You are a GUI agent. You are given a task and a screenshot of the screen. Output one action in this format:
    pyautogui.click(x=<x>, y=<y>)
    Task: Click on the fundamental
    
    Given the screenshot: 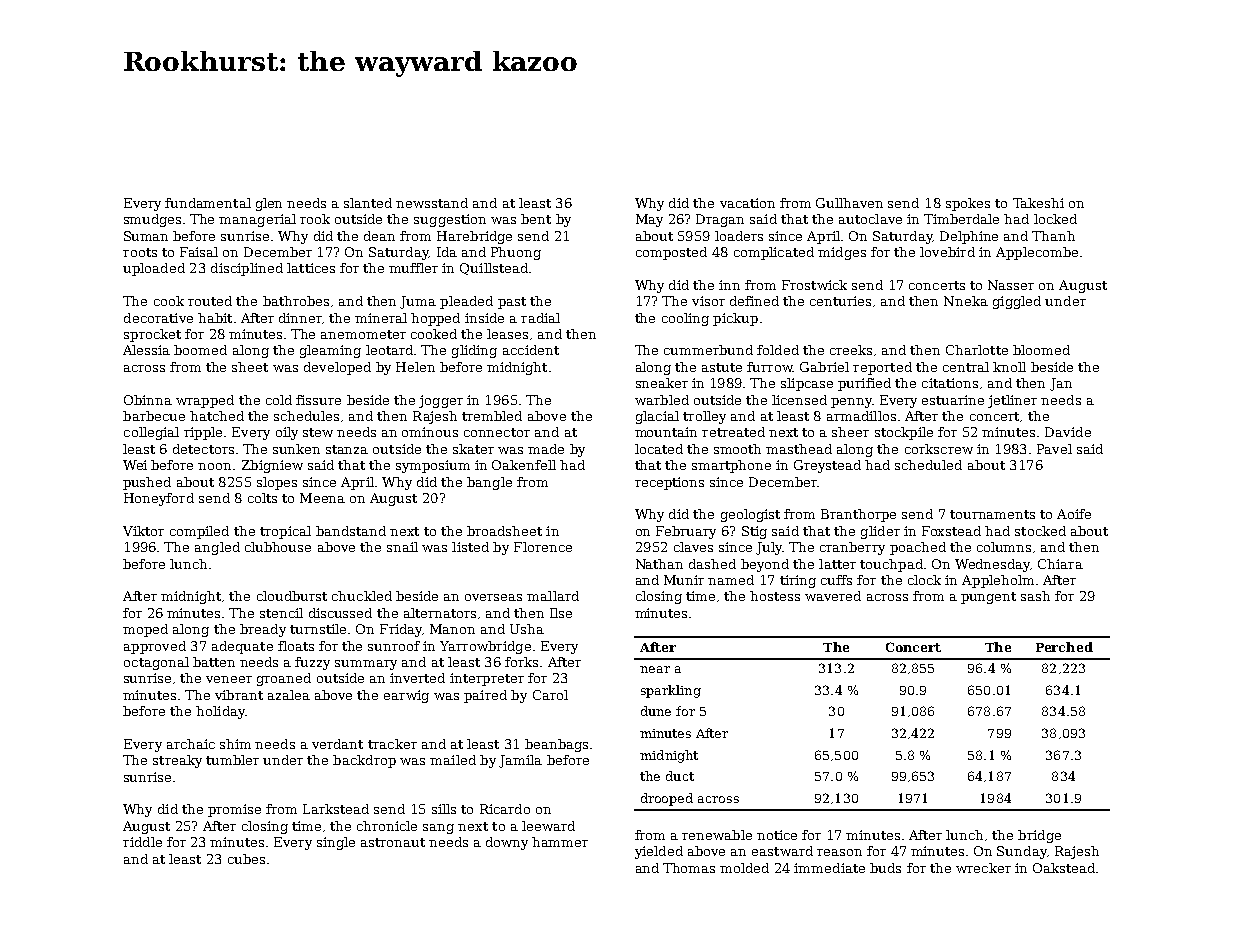 What is the action you would take?
    pyautogui.click(x=208, y=203)
